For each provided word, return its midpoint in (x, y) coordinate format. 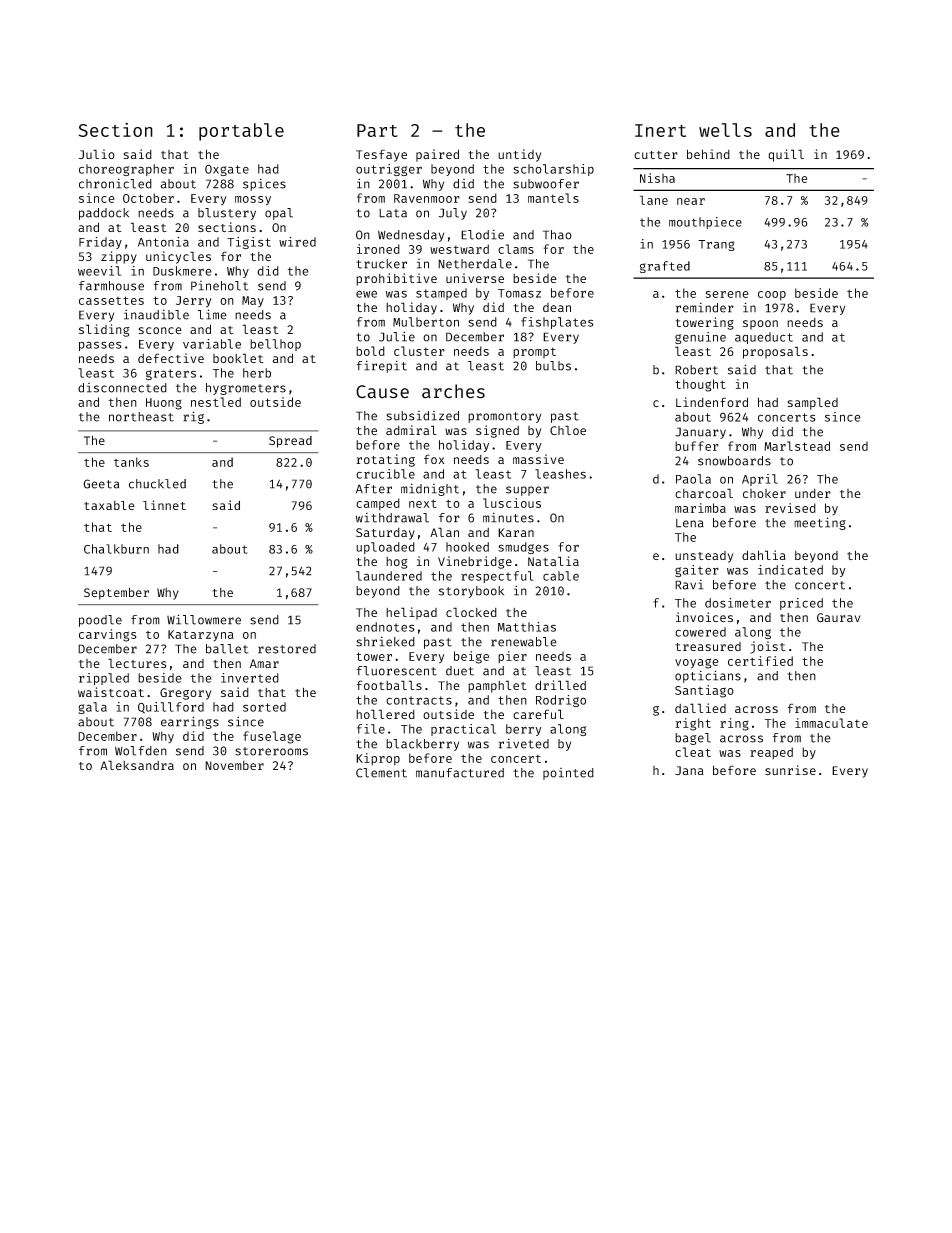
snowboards (734, 461)
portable (241, 132)
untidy (519, 155)
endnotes (385, 627)
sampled (812, 403)
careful (538, 714)
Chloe (568, 430)
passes (100, 346)
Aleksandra (137, 765)
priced (801, 604)
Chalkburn (116, 549)
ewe (366, 294)
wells (725, 130)
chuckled (157, 484)
